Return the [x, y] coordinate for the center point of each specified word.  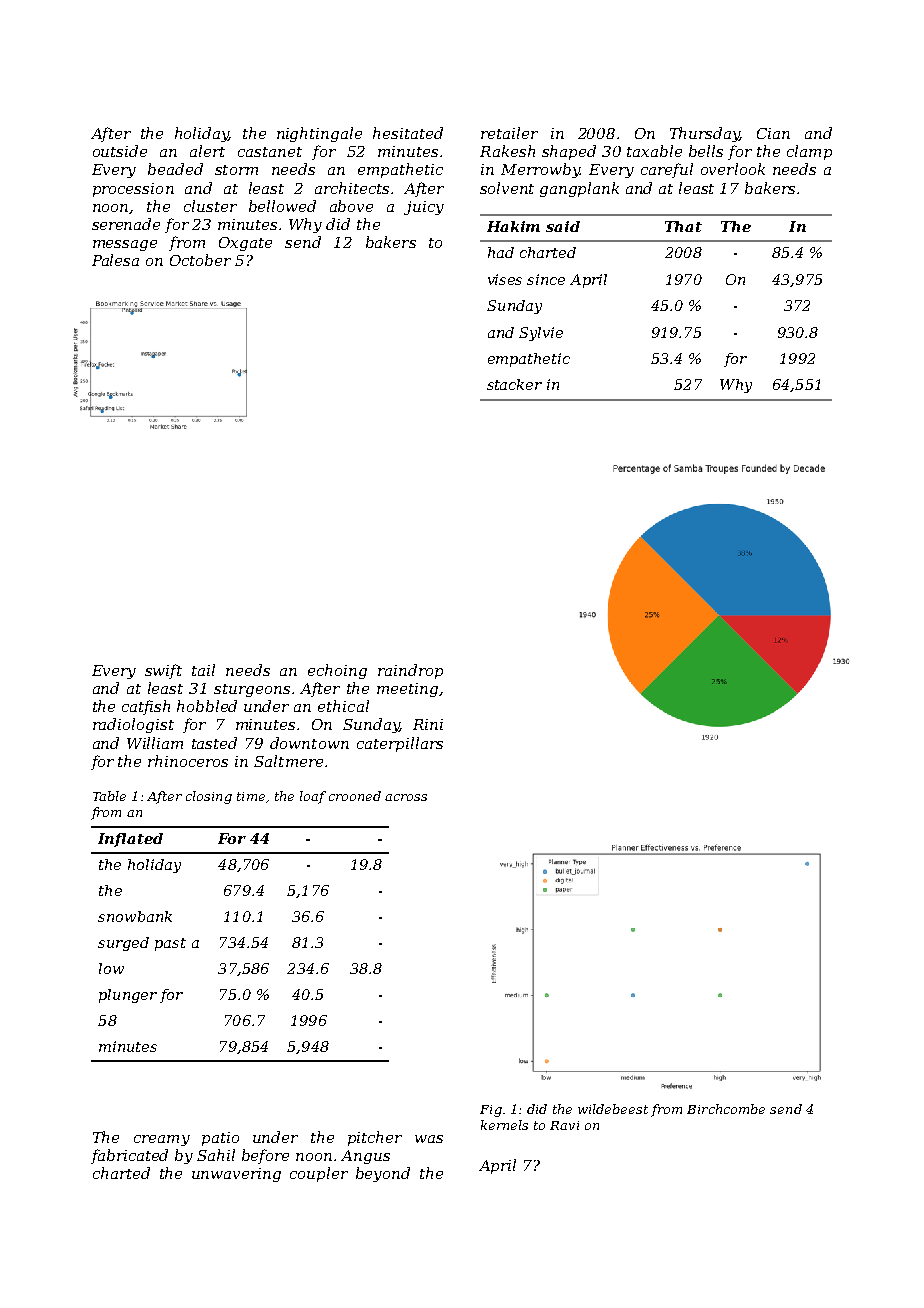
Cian [773, 133]
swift [163, 671]
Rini [428, 724]
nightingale [319, 134]
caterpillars [400, 744]
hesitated [408, 133]
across [406, 797]
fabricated [129, 1156]
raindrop [410, 671]
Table [109, 796]
